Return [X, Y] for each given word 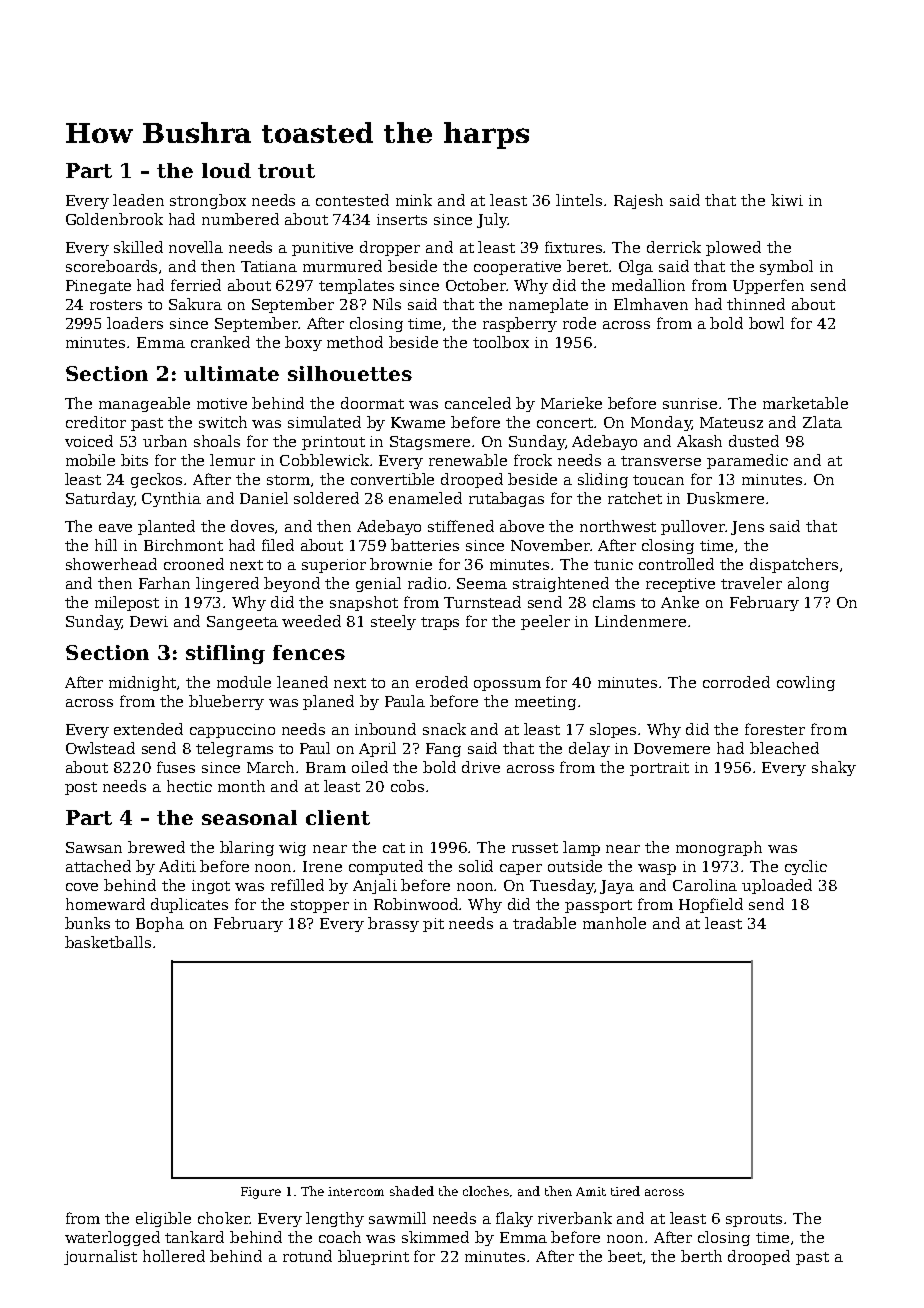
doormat [372, 403]
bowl [766, 323]
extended [148, 729]
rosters [116, 305]
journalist [100, 1257]
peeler [545, 622]
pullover [693, 527]
